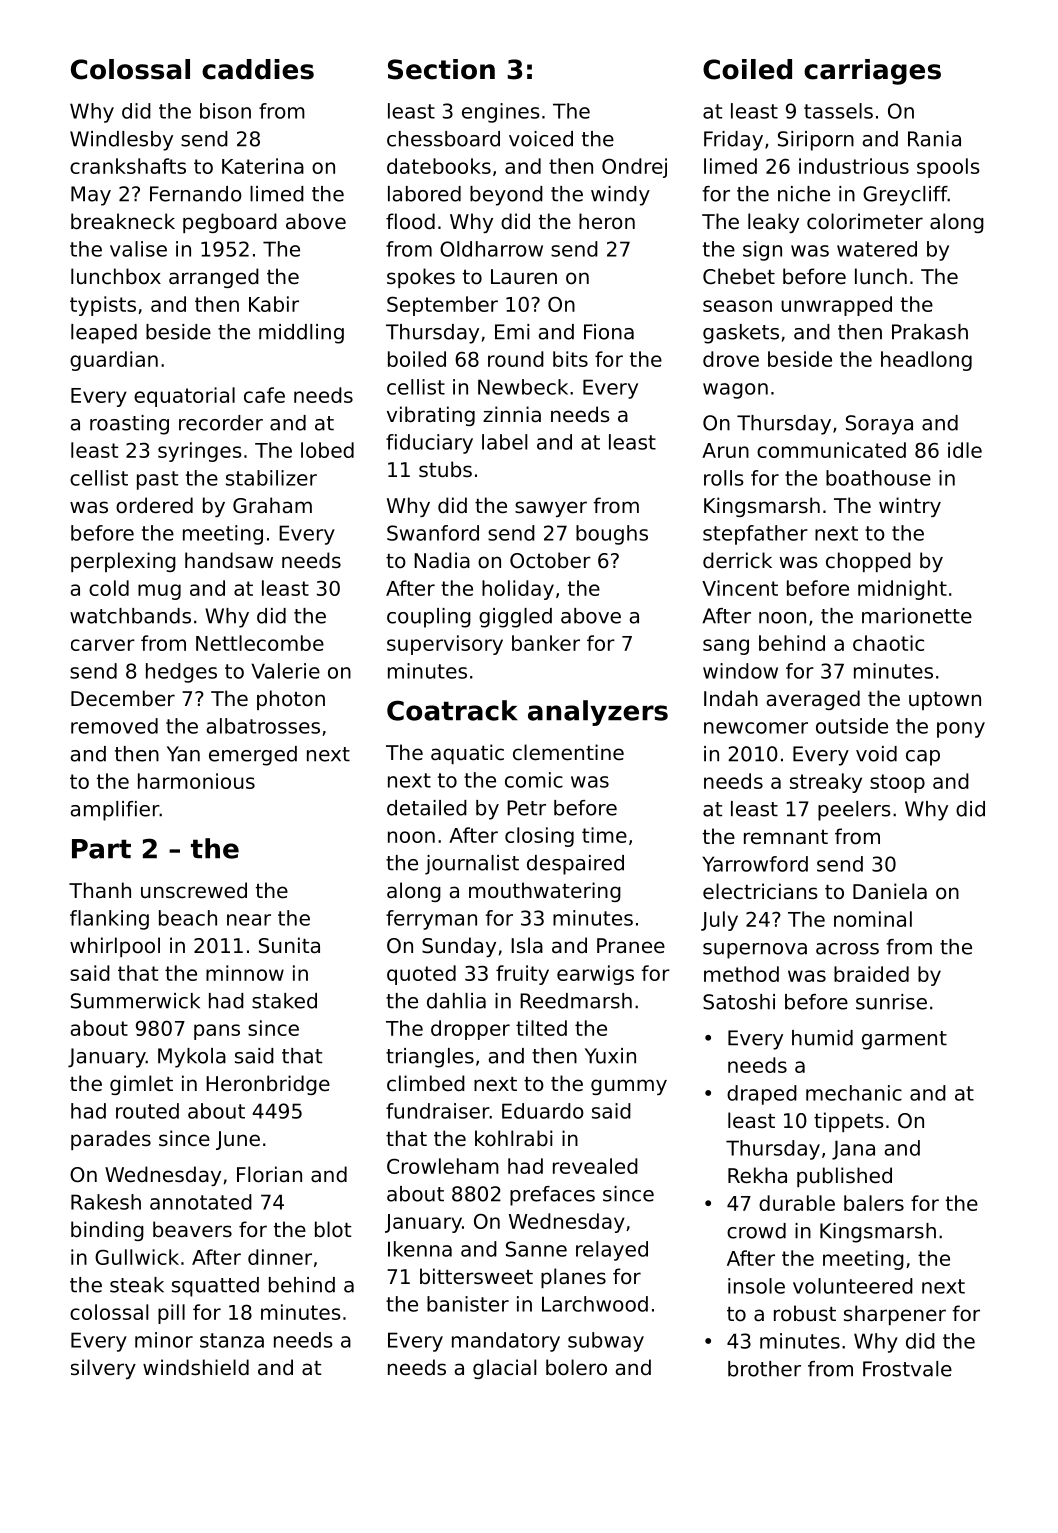 This screenshot has height=1533, width=1058. What do you see at coordinates (610, 1056) in the screenshot?
I see `Yuxin` at bounding box center [610, 1056].
